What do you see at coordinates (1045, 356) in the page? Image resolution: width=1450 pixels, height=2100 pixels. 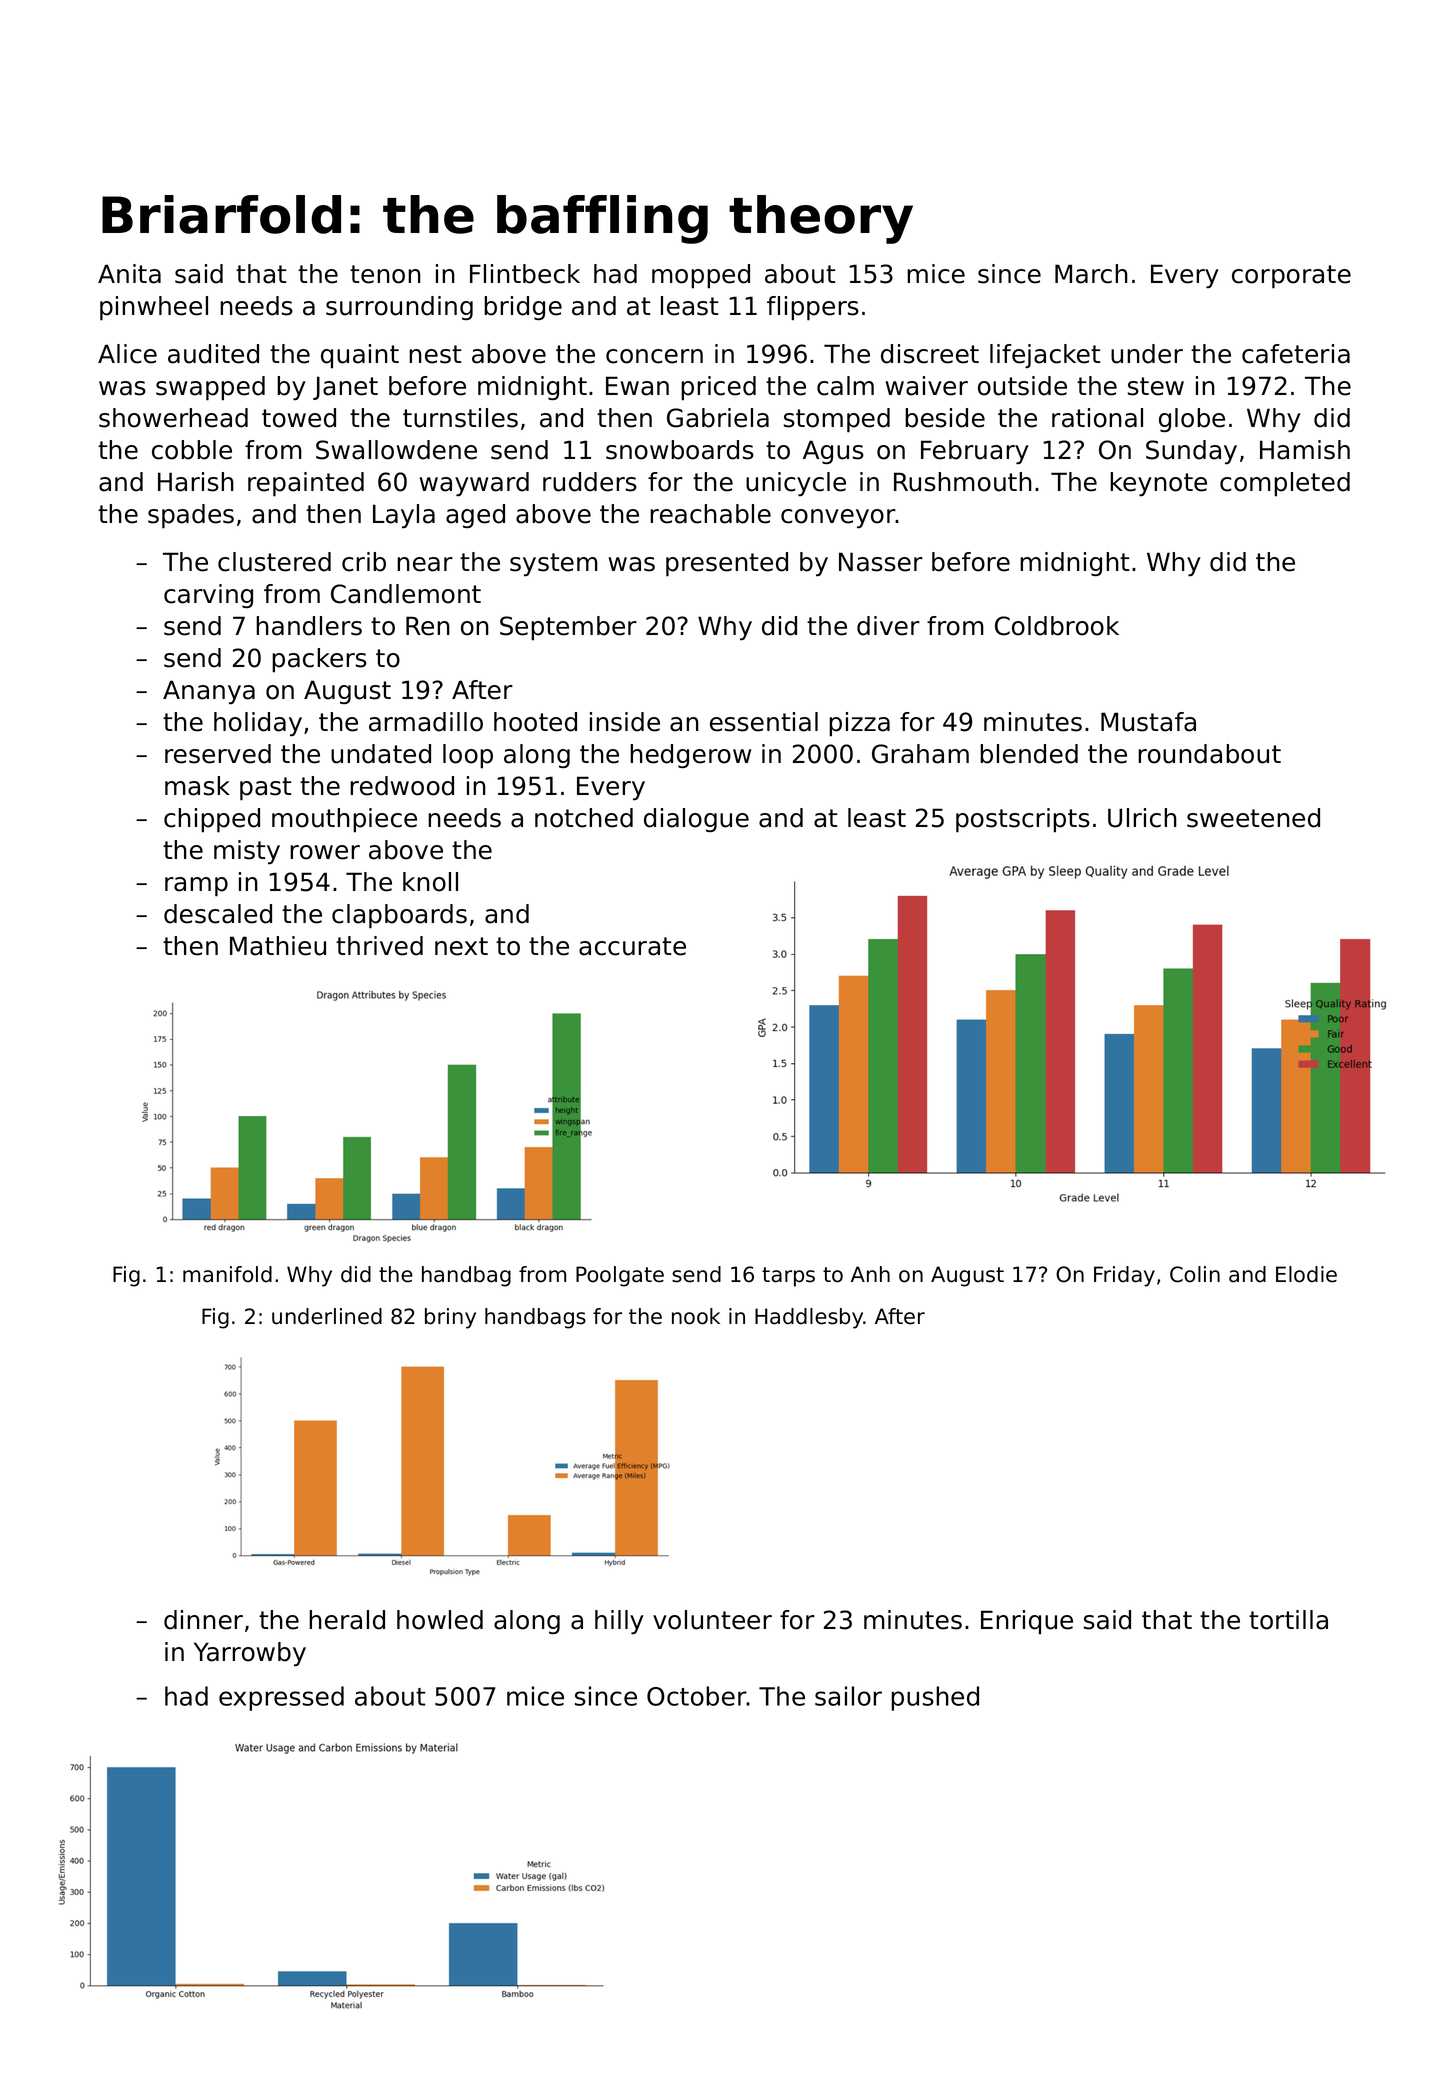 I see `lifejacket` at bounding box center [1045, 356].
